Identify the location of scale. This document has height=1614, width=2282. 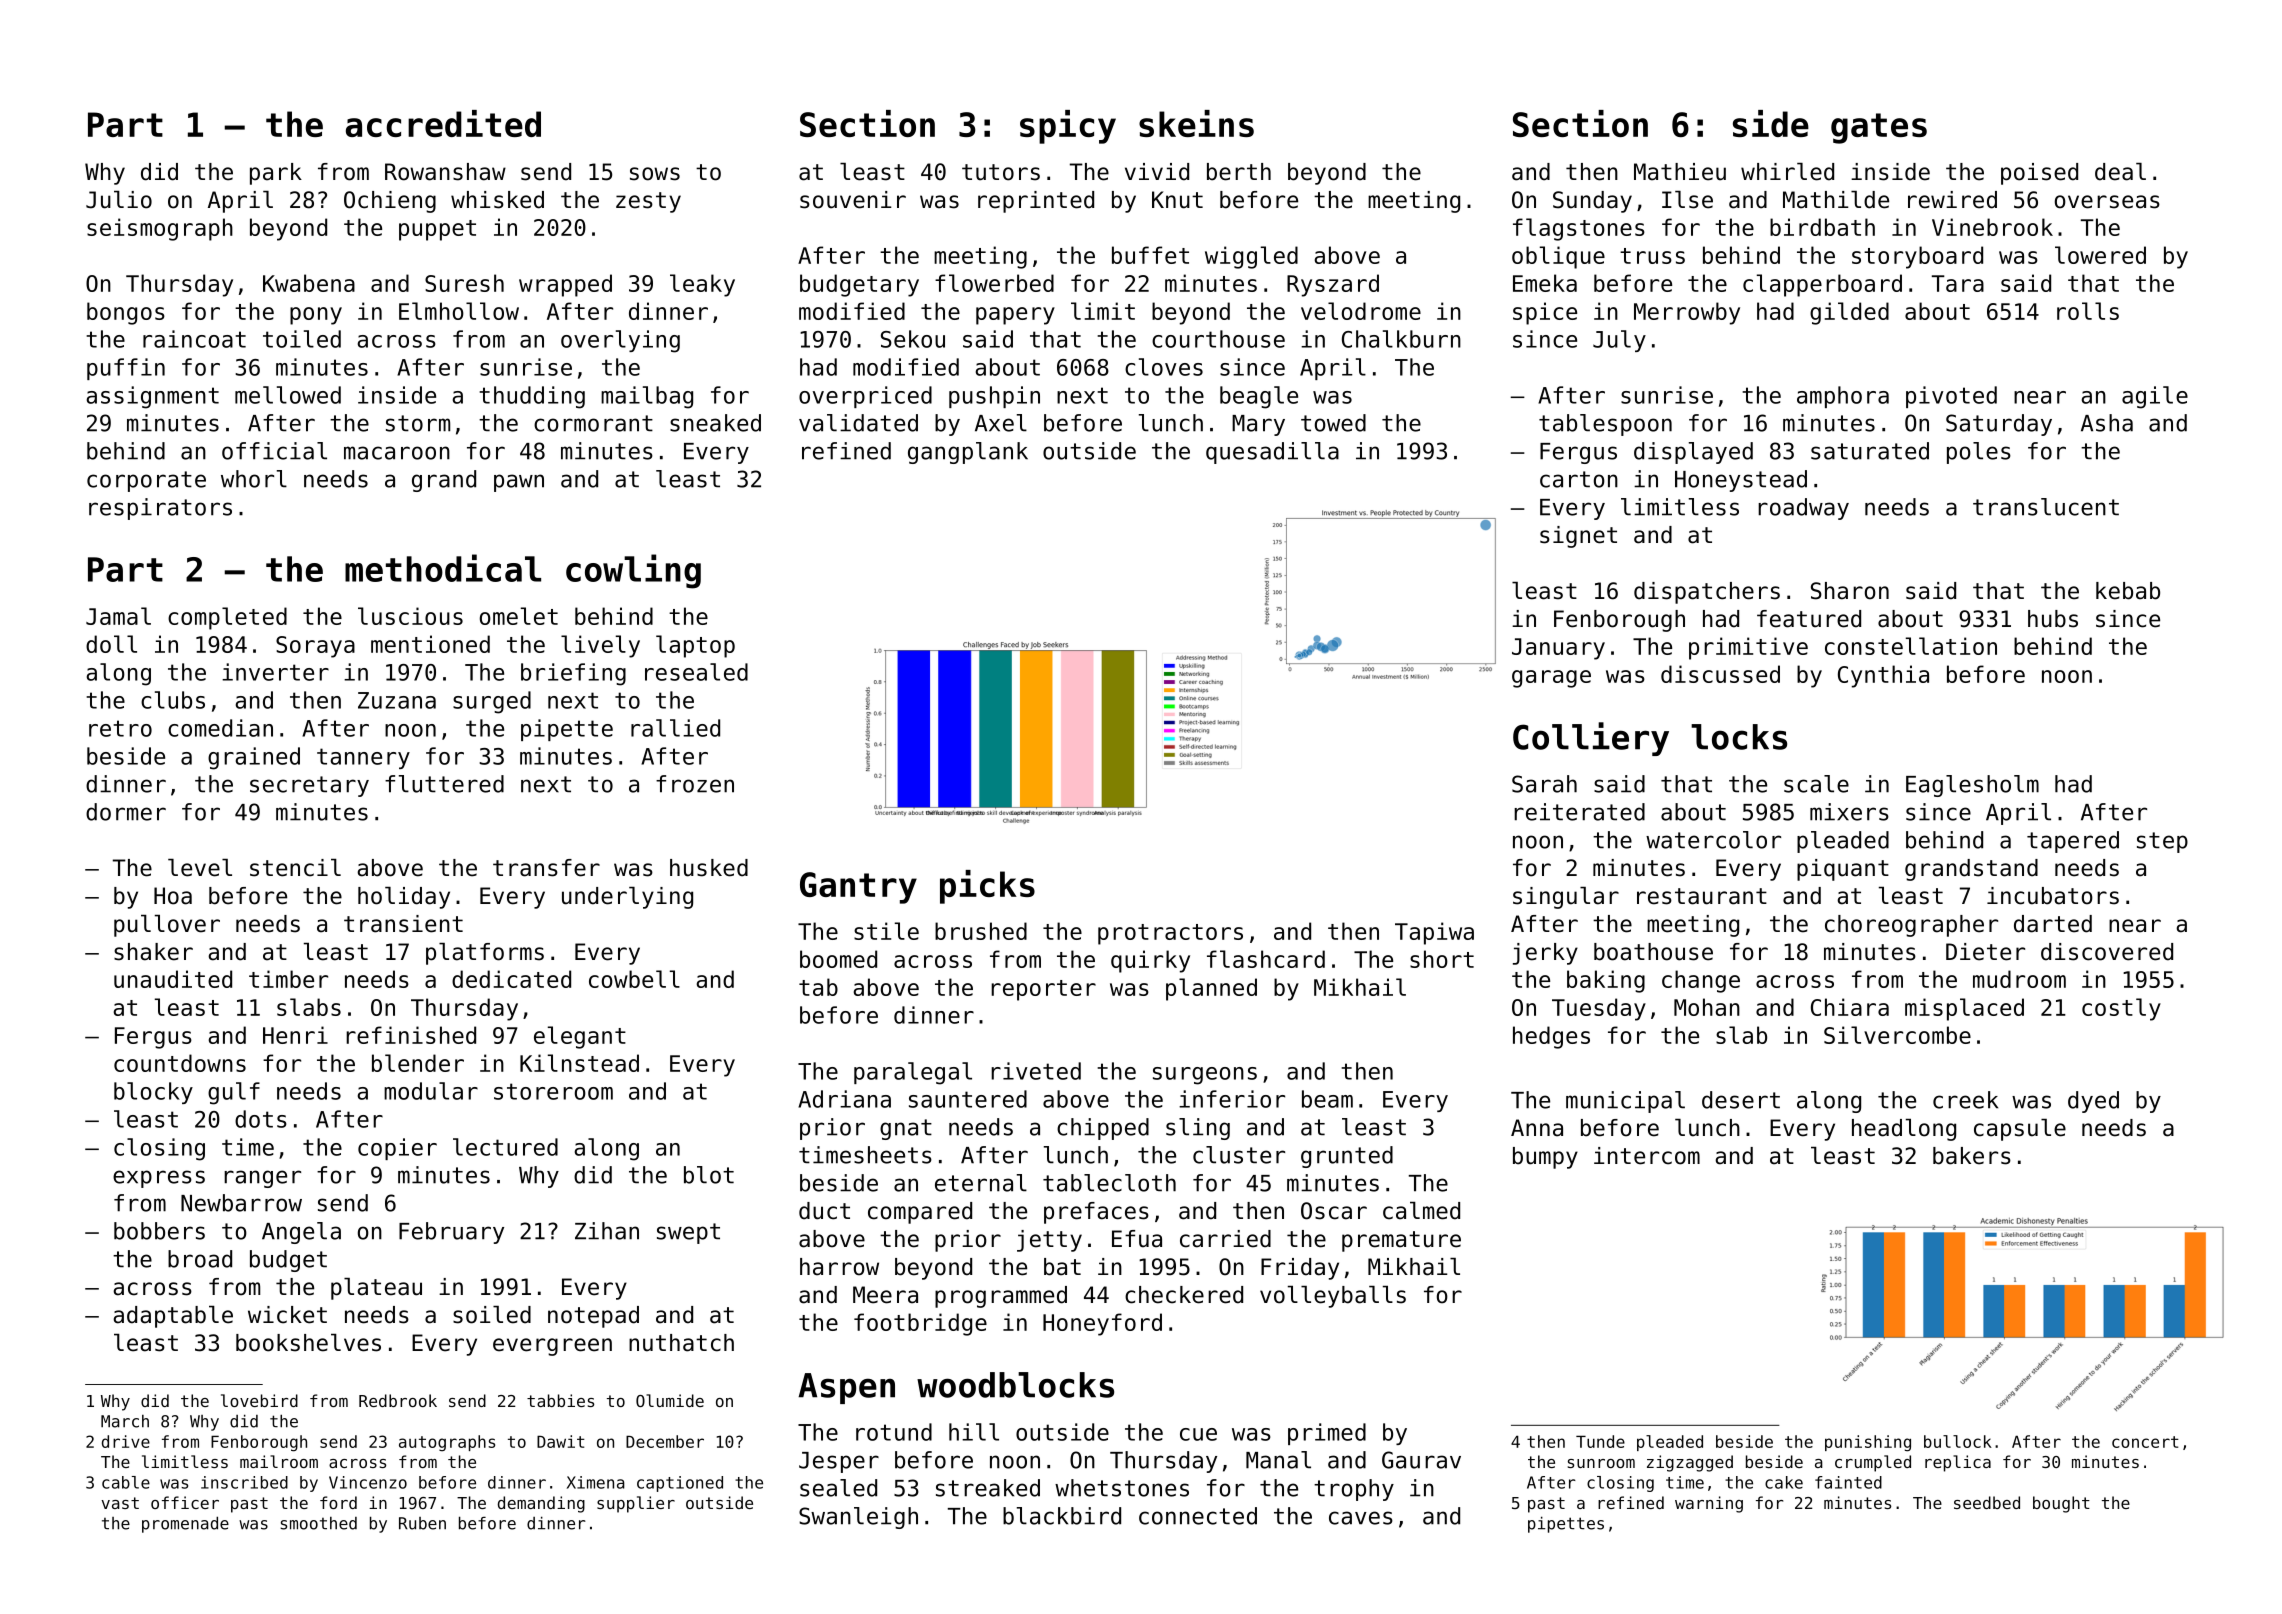
(1816, 784).
